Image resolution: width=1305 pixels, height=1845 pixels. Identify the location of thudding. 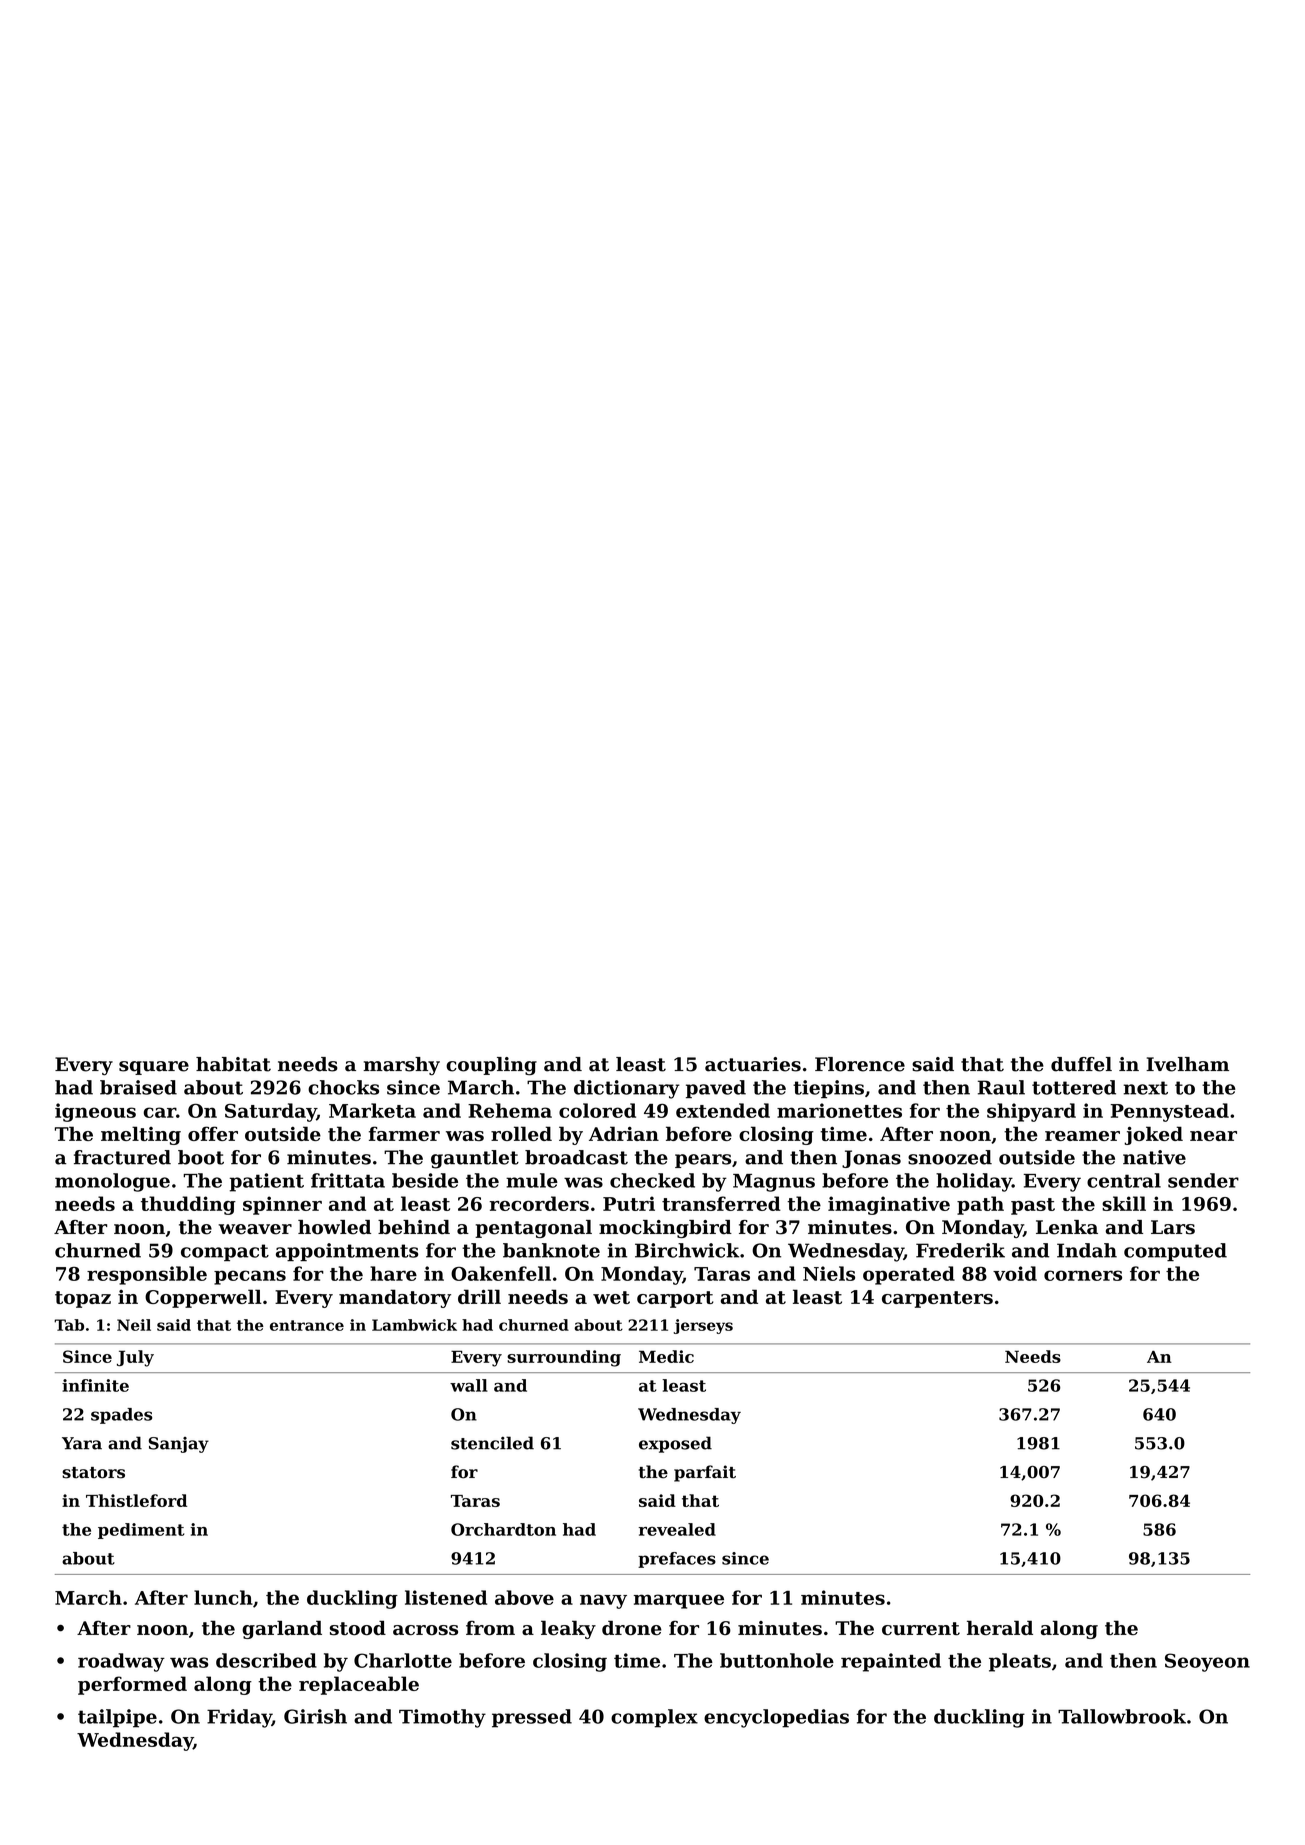
(188, 1205).
